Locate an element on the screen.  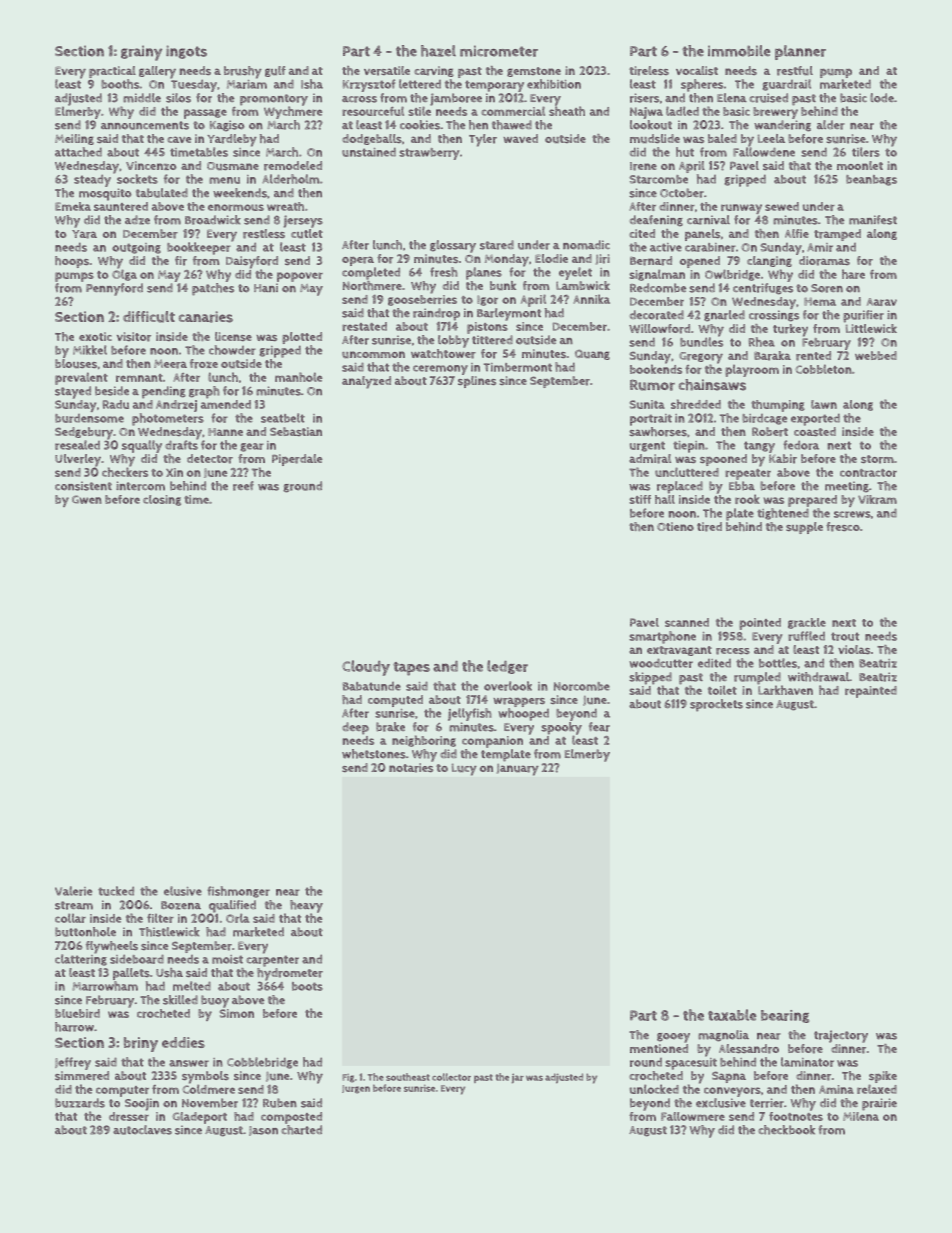
brushy is located at coordinates (243, 72).
